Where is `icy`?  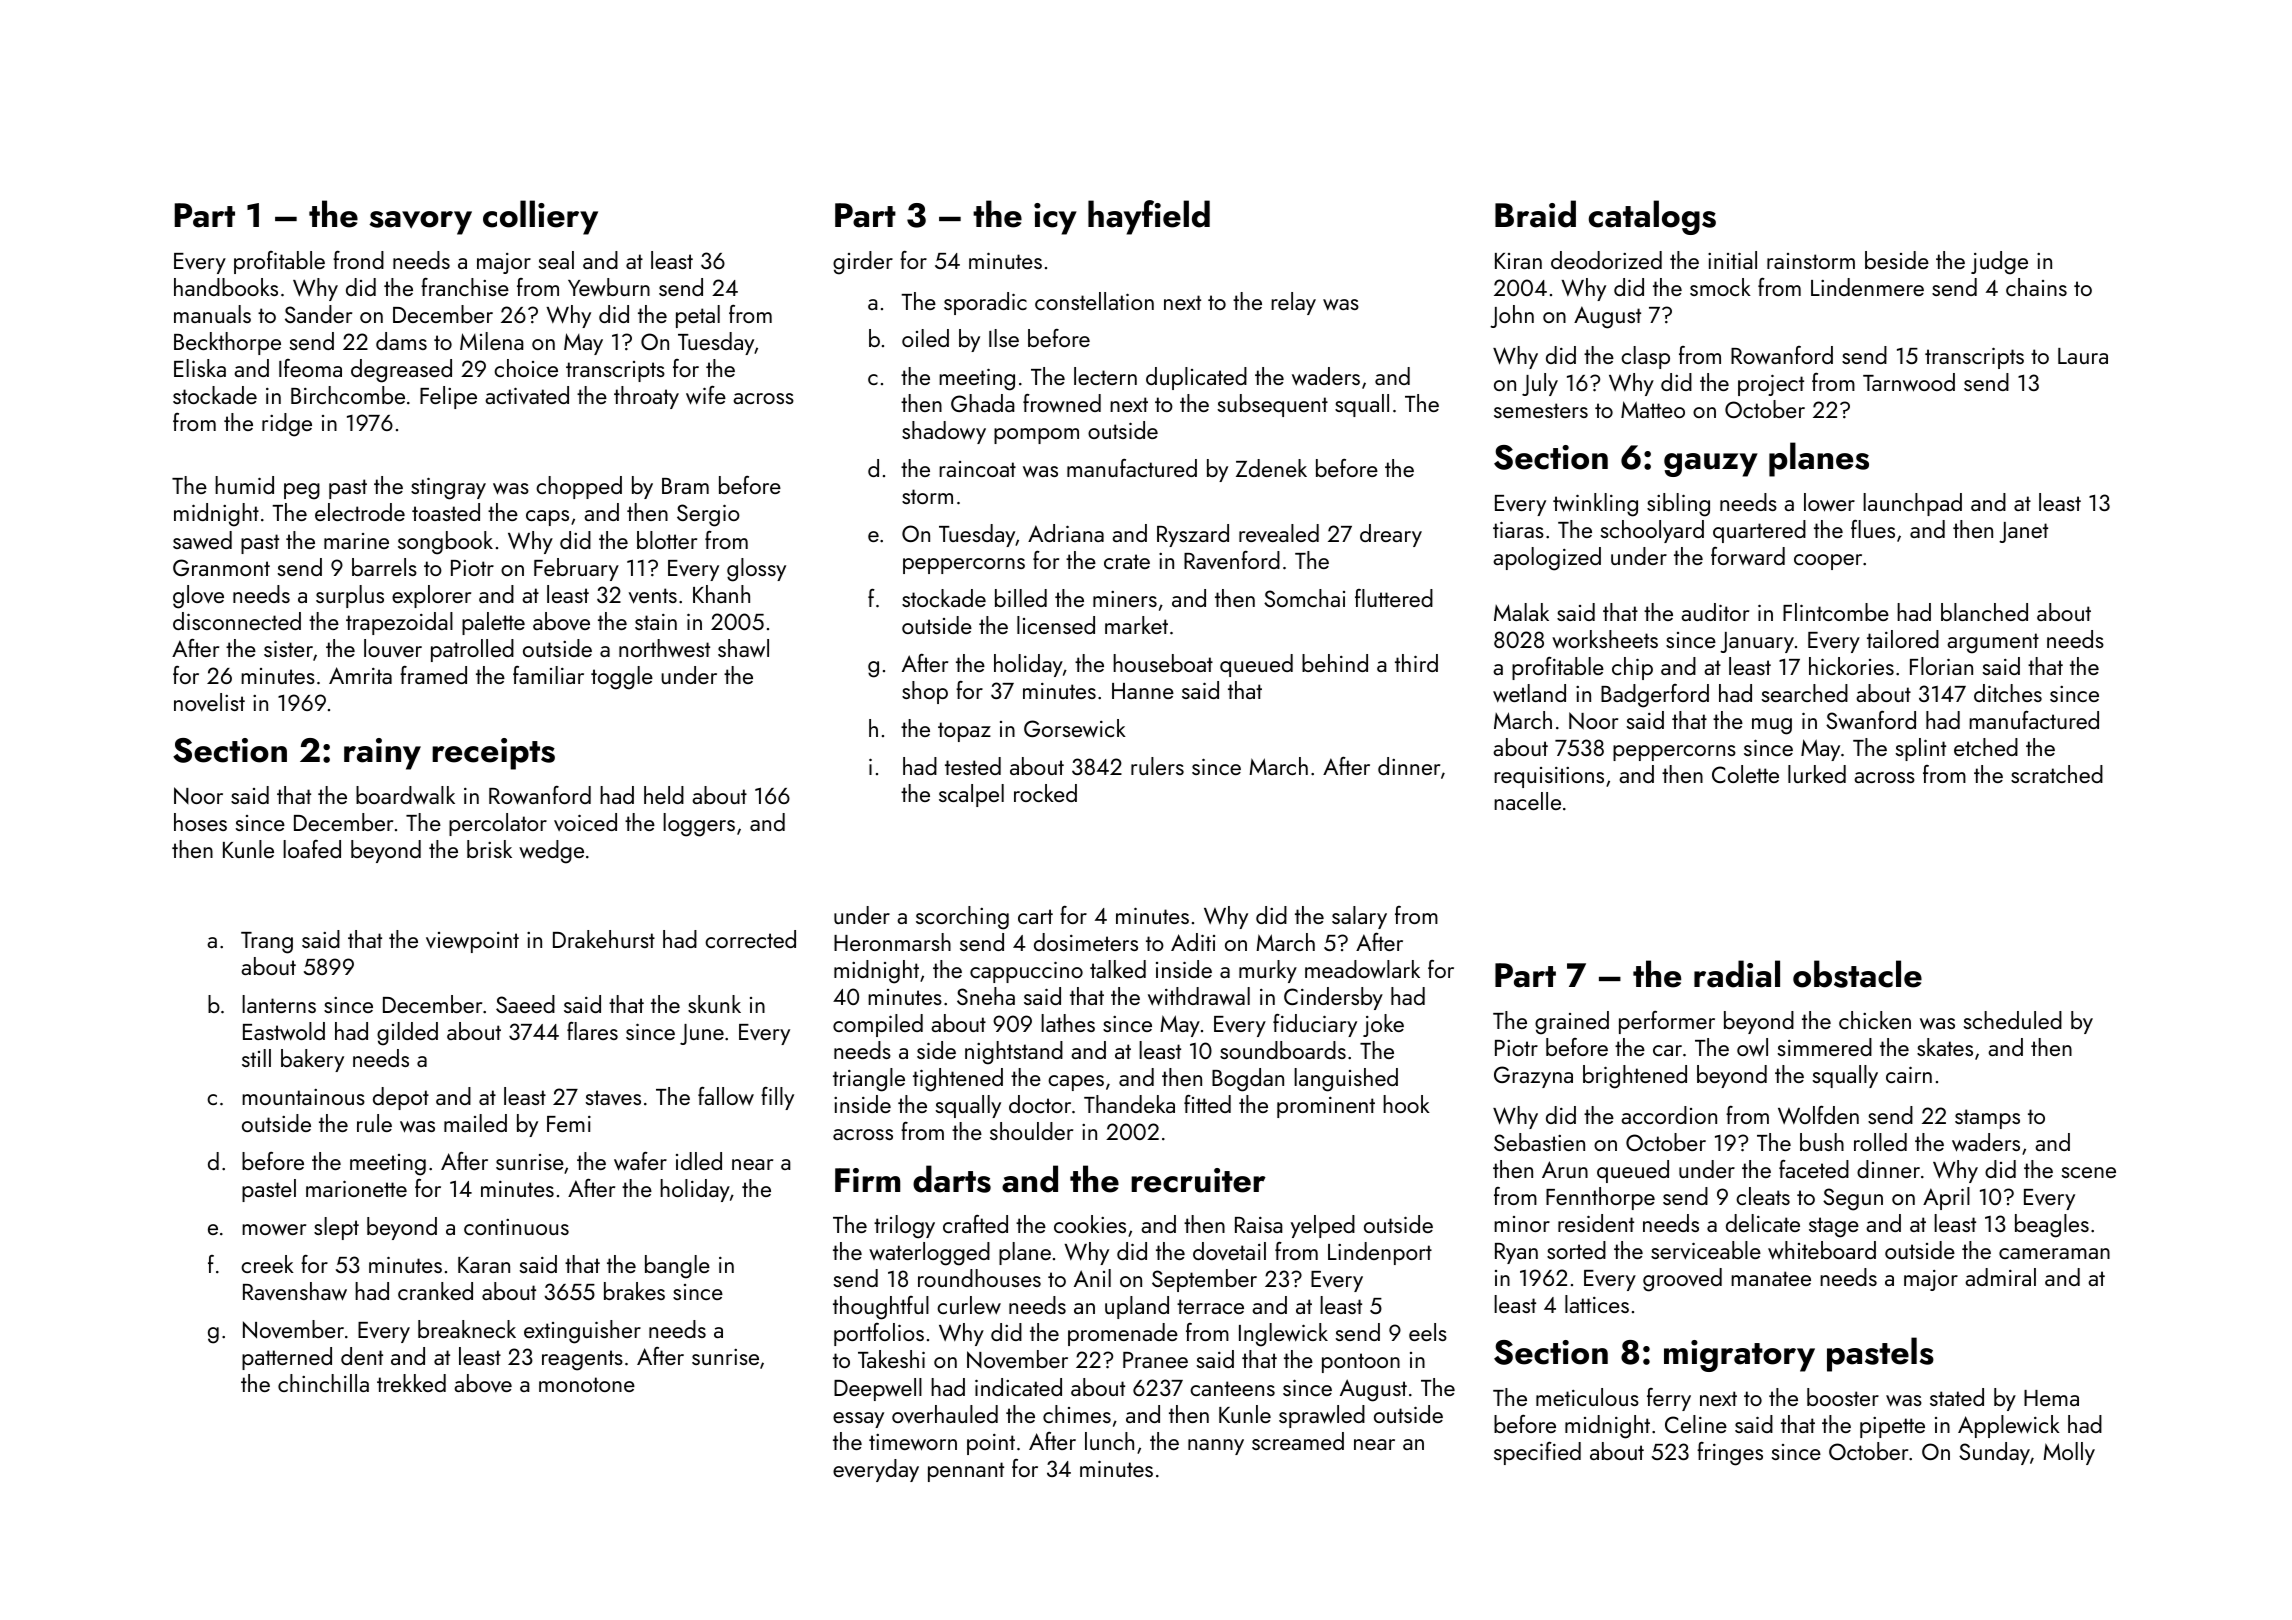
icy is located at coordinates (1055, 219).
